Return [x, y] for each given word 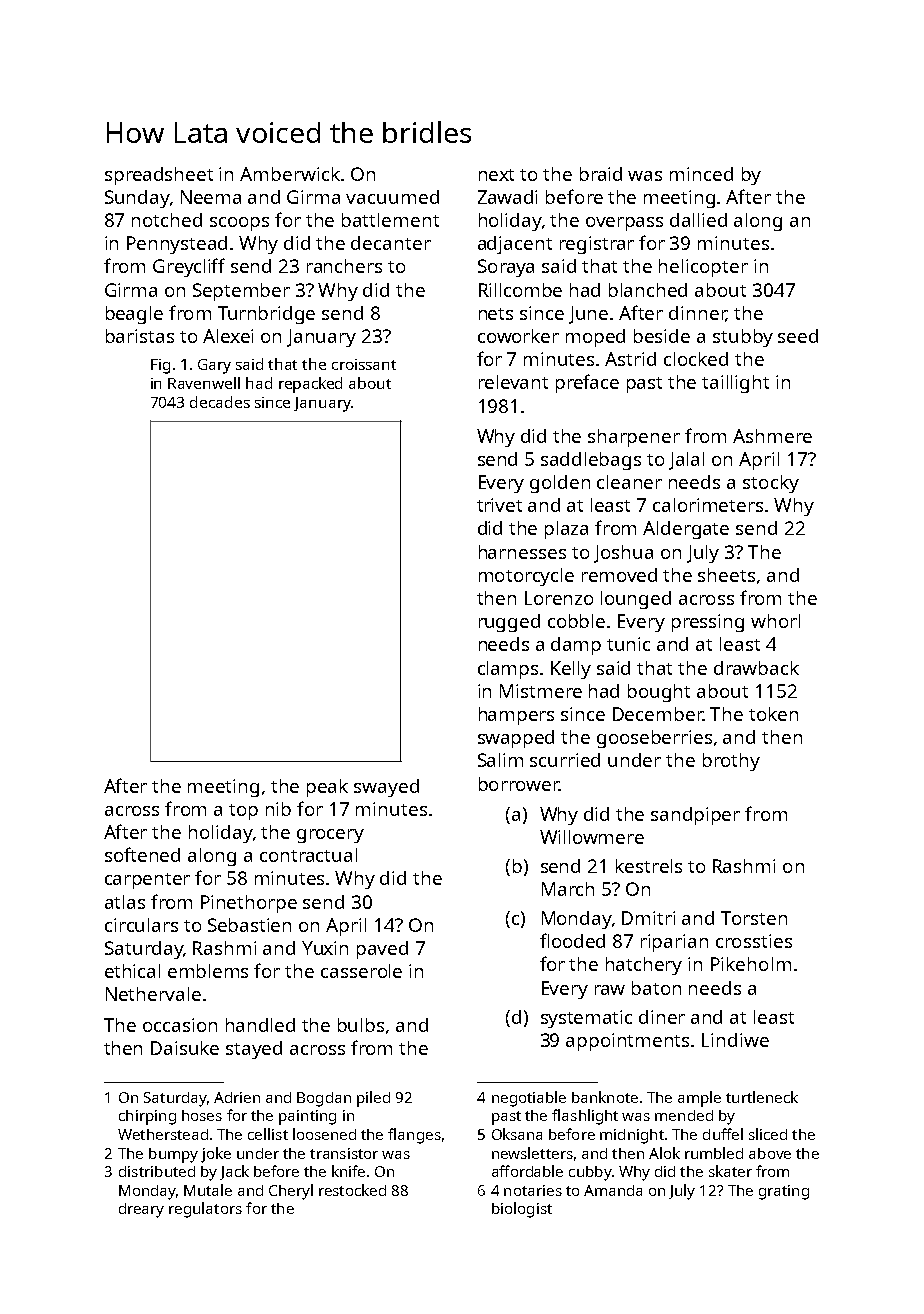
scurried [565, 760]
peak [327, 788]
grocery [330, 836]
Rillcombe [520, 290]
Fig [160, 366]
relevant [513, 382]
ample [699, 1099]
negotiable [529, 1099]
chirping [147, 1117]
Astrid [630, 359]
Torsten [754, 918]
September [241, 292]
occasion [180, 1025]
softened [142, 854]
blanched [648, 290]
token [773, 714]
